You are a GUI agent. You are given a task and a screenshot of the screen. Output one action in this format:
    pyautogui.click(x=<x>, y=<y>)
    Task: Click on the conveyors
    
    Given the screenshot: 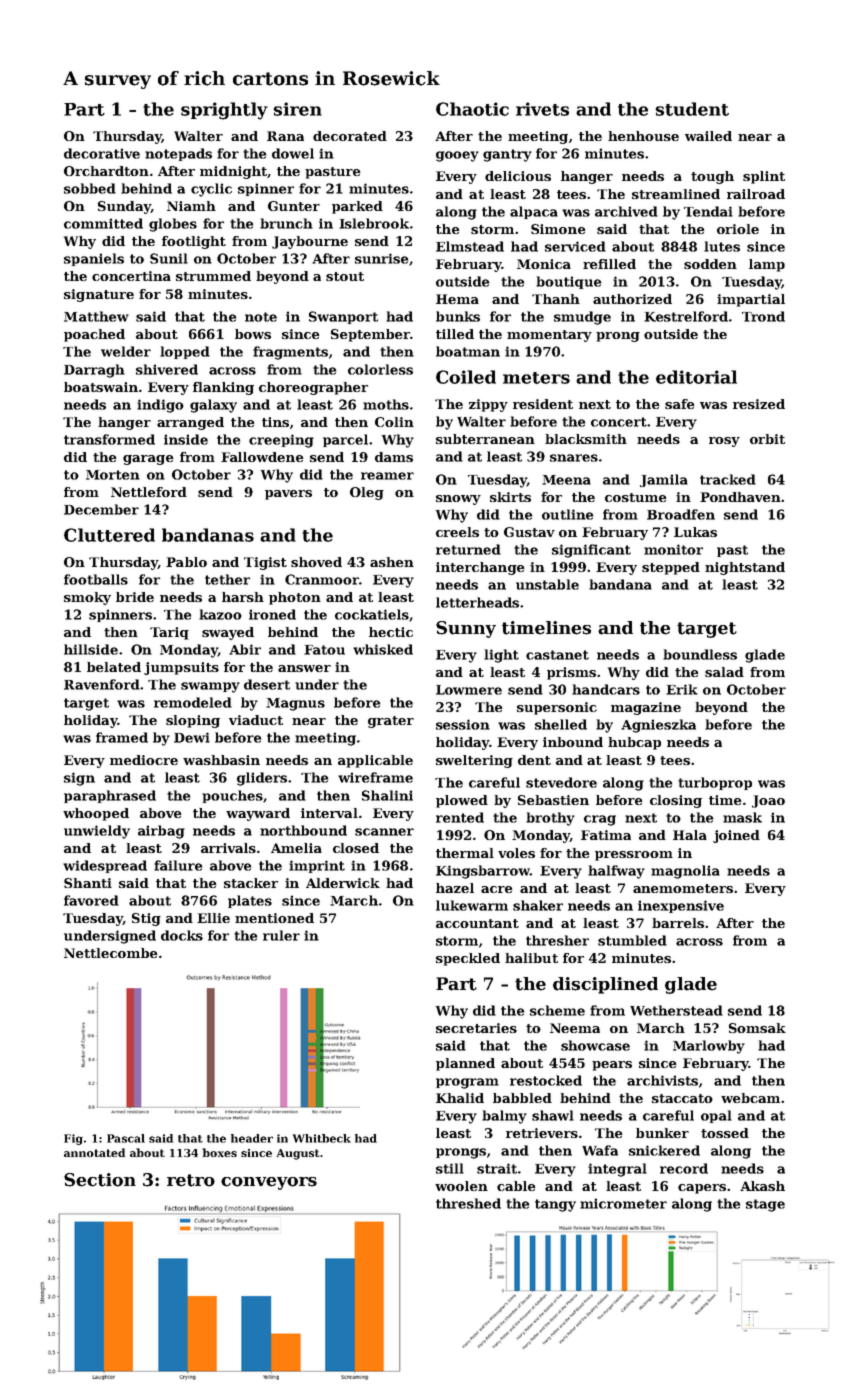 What is the action you would take?
    pyautogui.click(x=269, y=1183)
